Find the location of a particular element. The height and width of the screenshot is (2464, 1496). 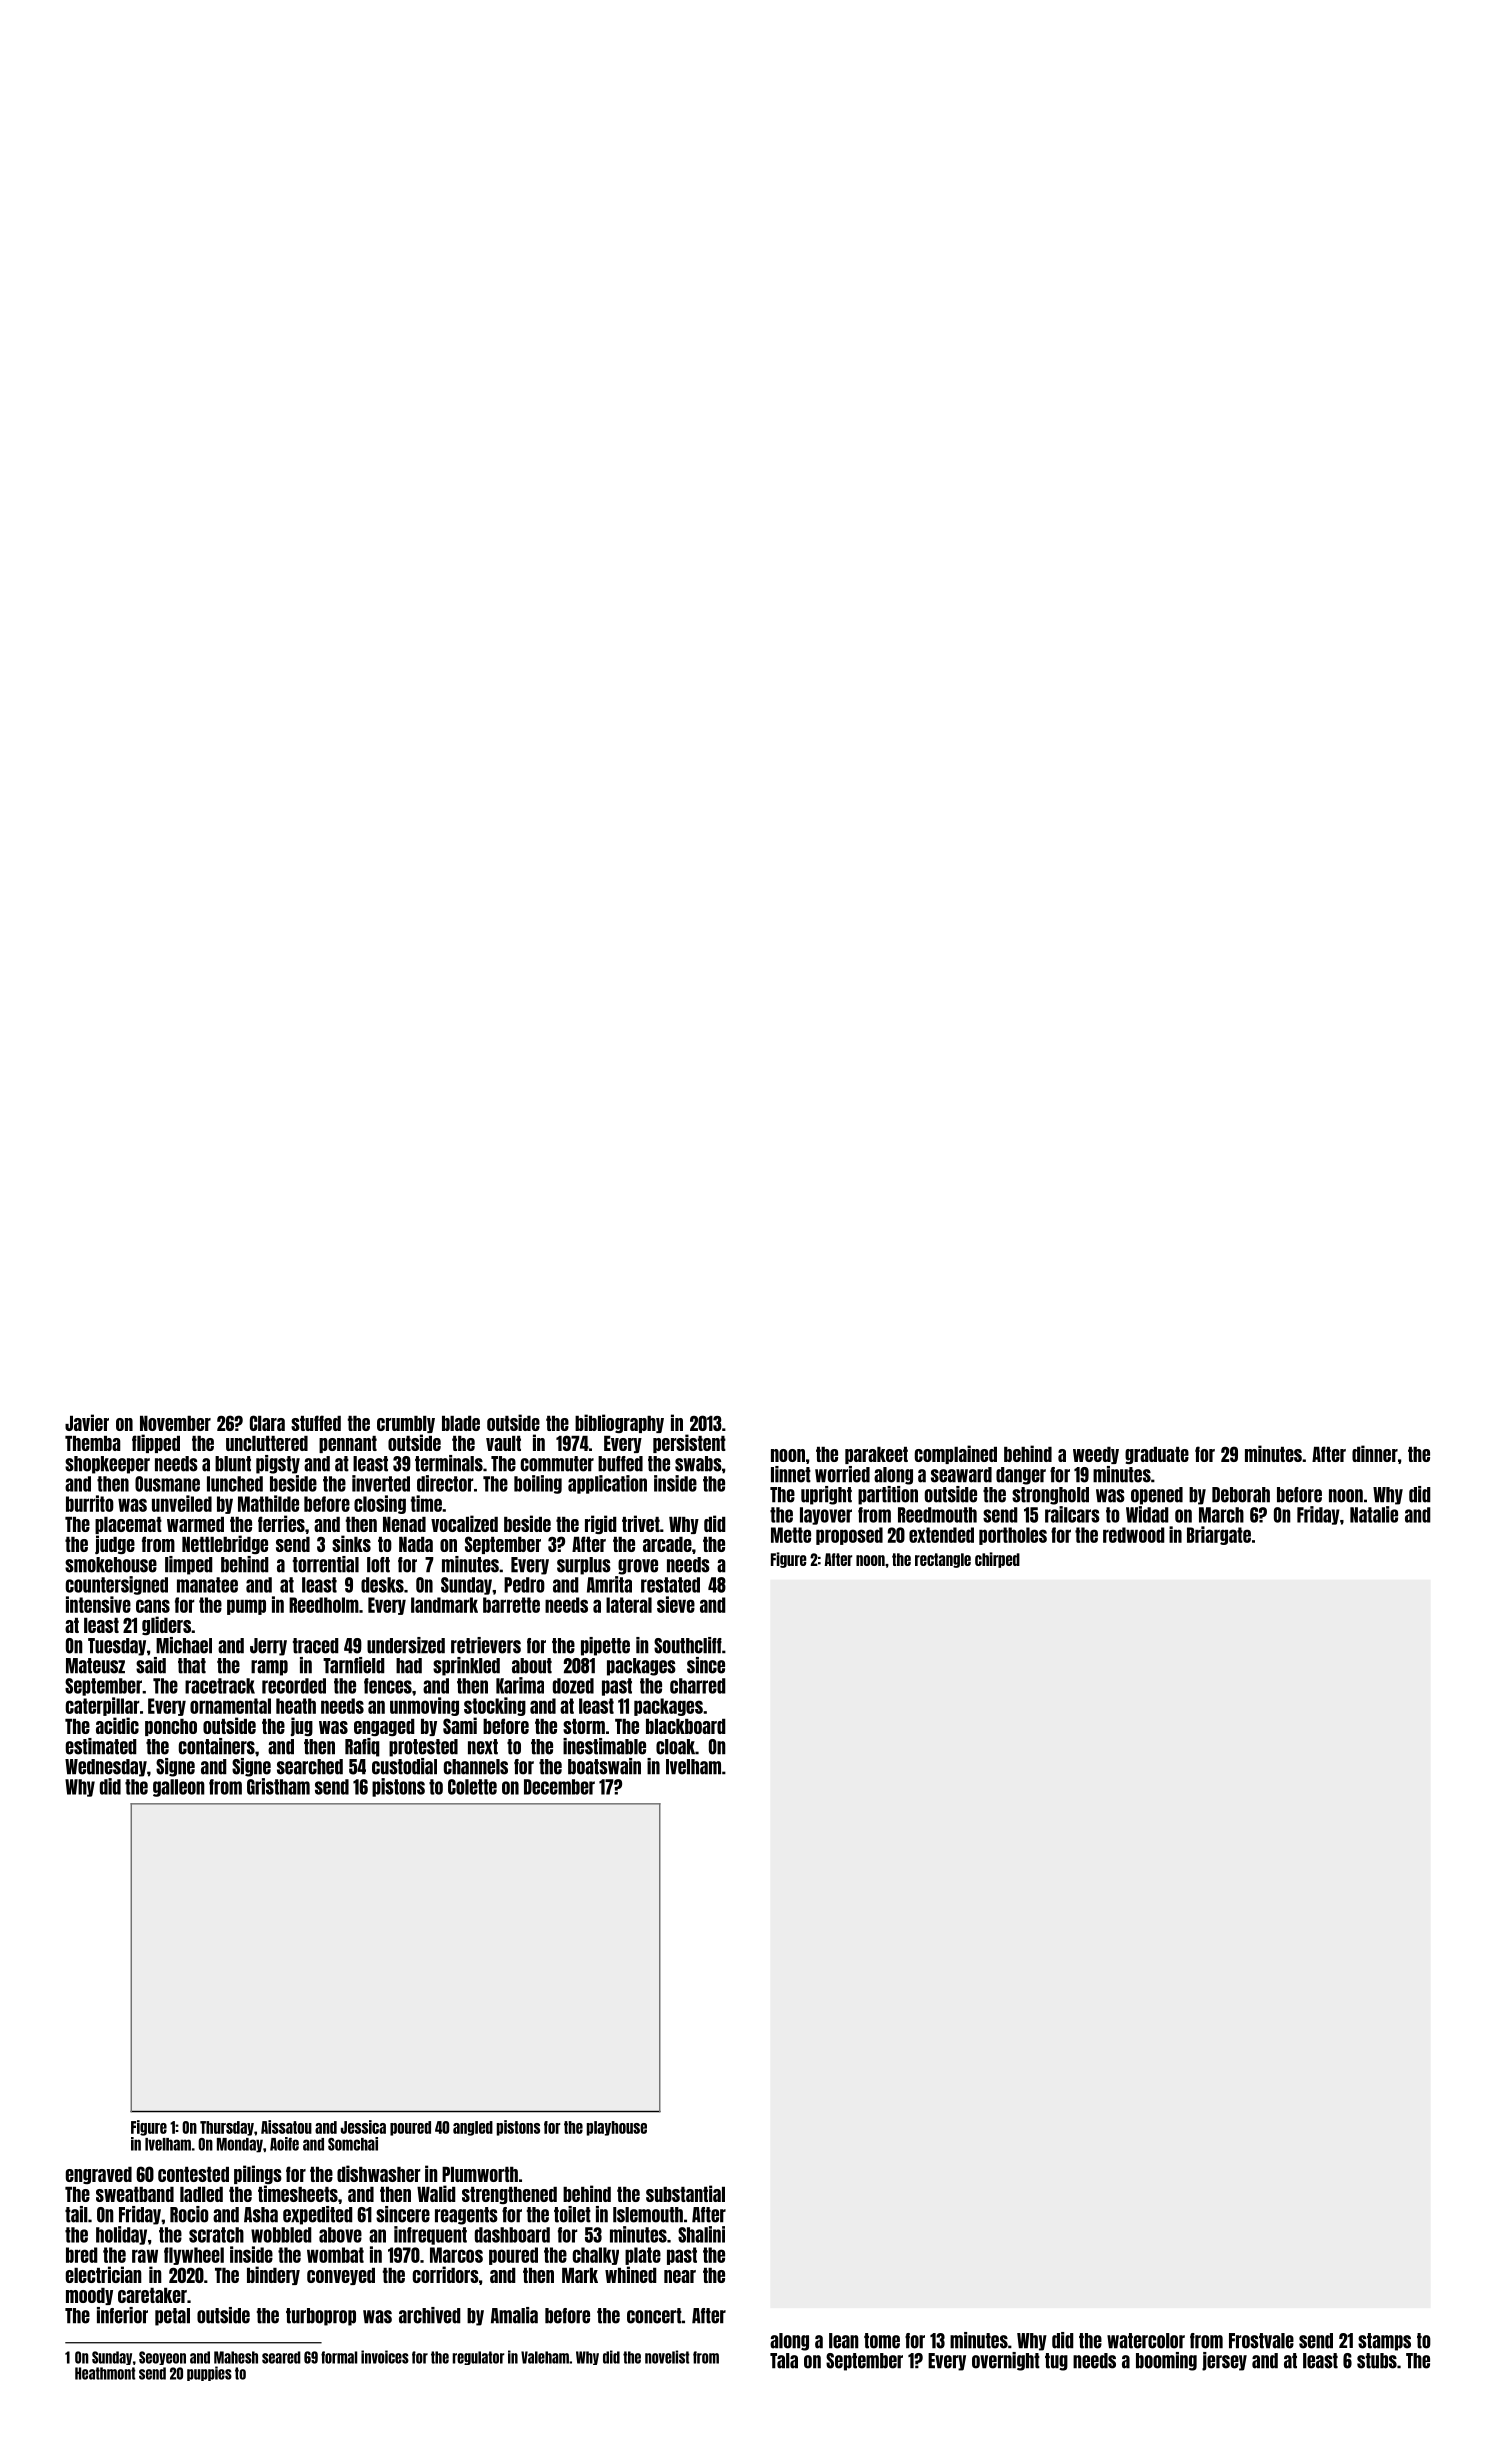

Briargate is located at coordinates (1219, 1535).
